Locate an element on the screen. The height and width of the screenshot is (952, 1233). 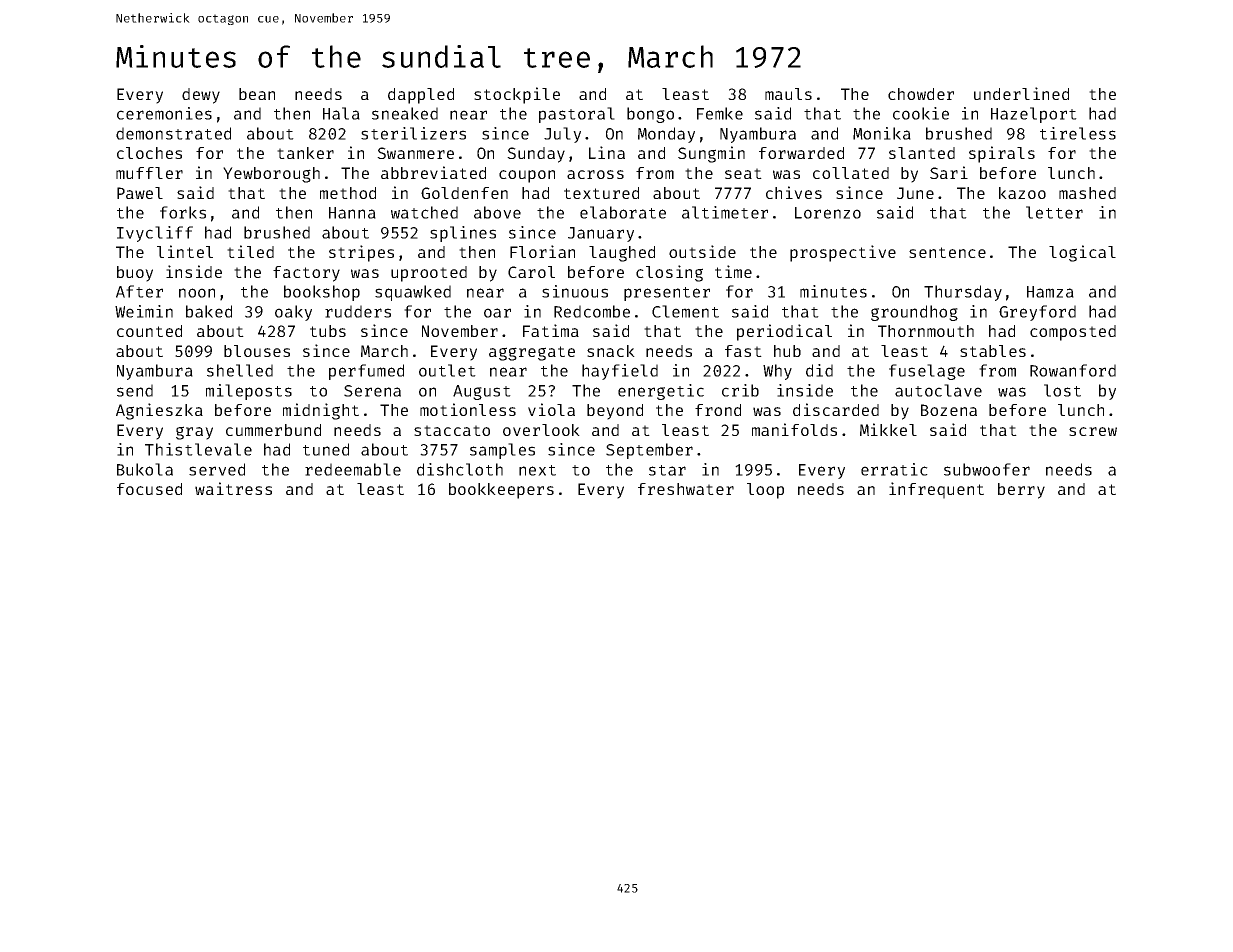
lintel is located at coordinates (185, 251).
